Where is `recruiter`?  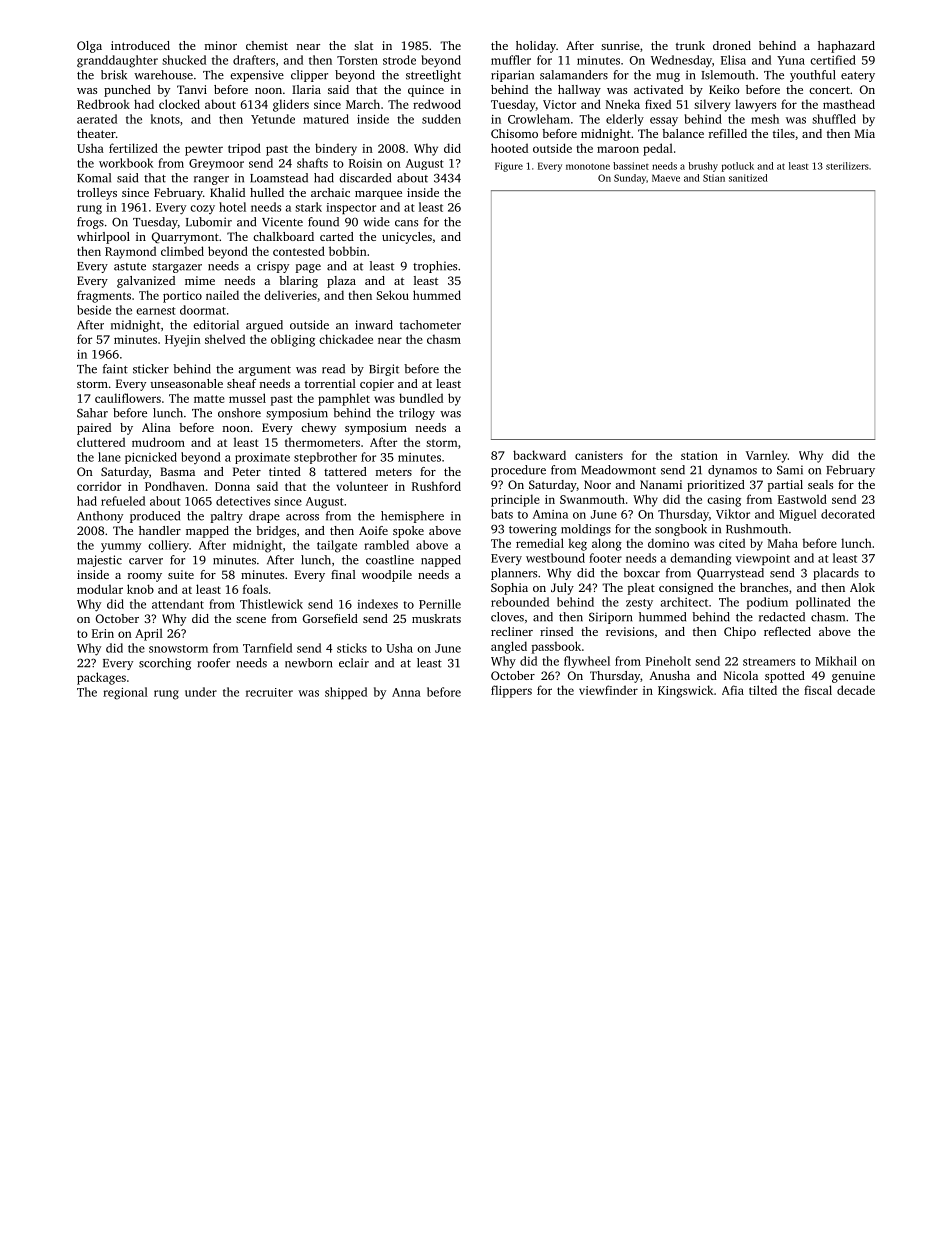 recruiter is located at coordinates (269, 692).
